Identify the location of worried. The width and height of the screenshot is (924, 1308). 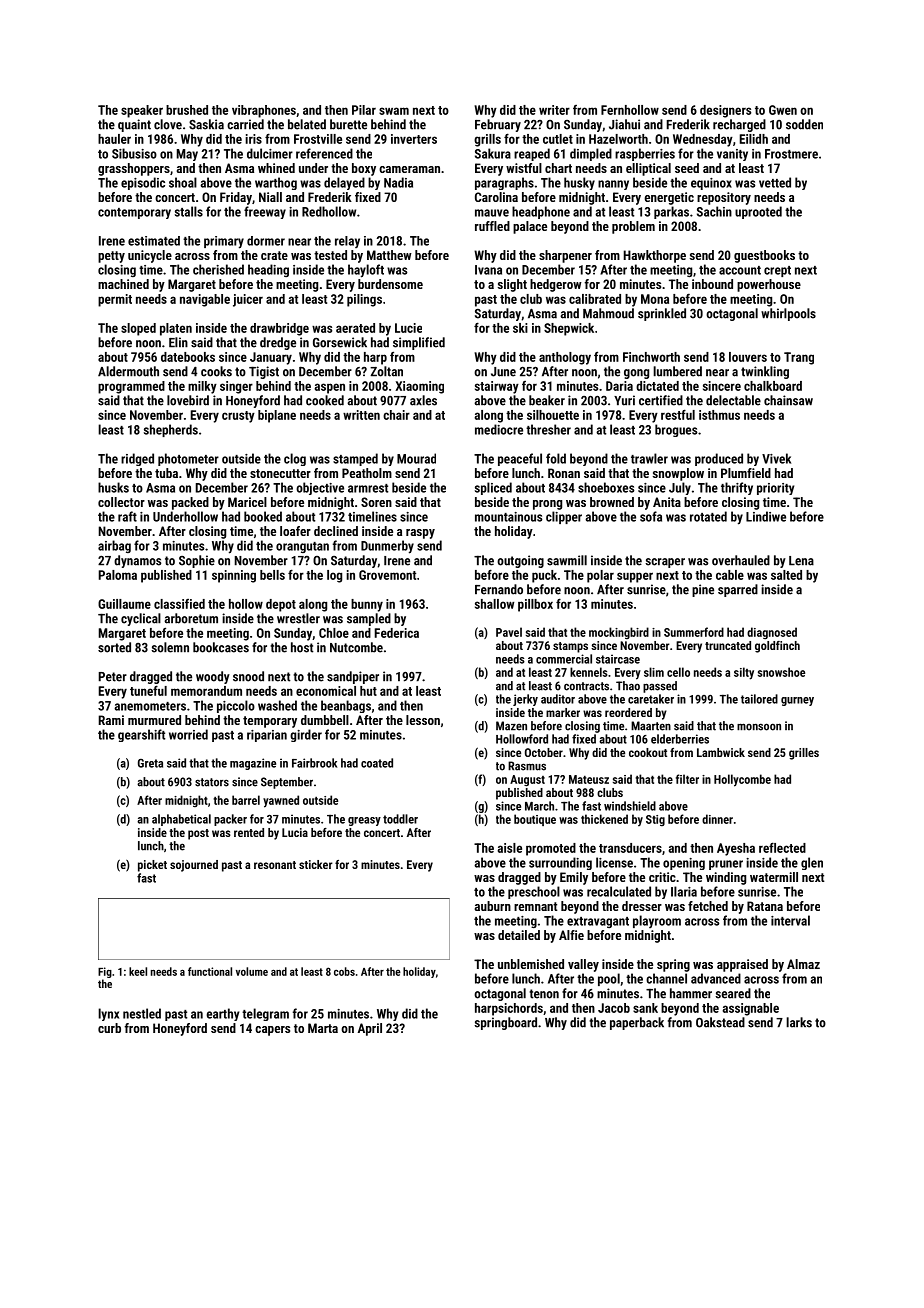
(188, 734).
